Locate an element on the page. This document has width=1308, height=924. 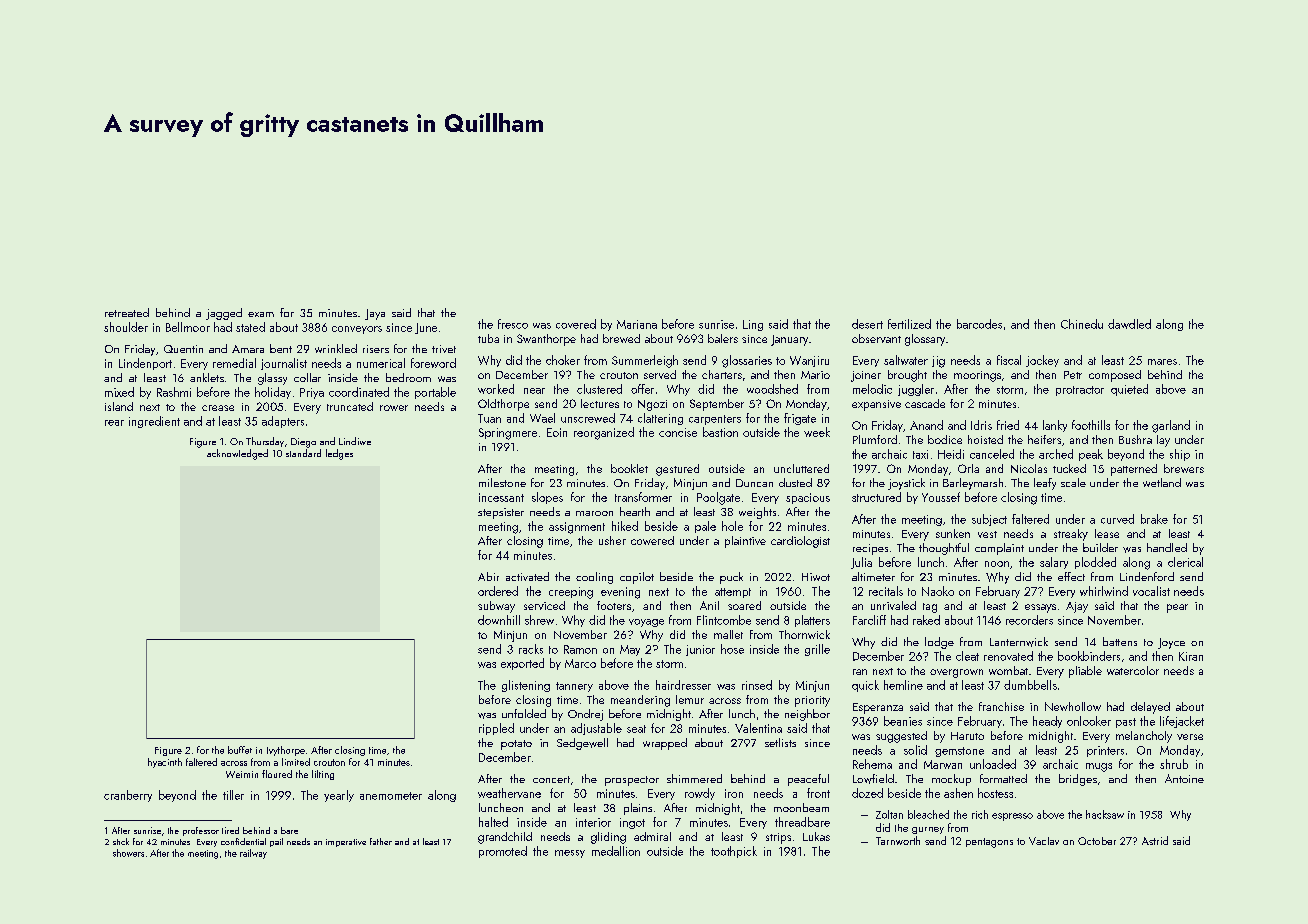
railway is located at coordinates (253, 854).
